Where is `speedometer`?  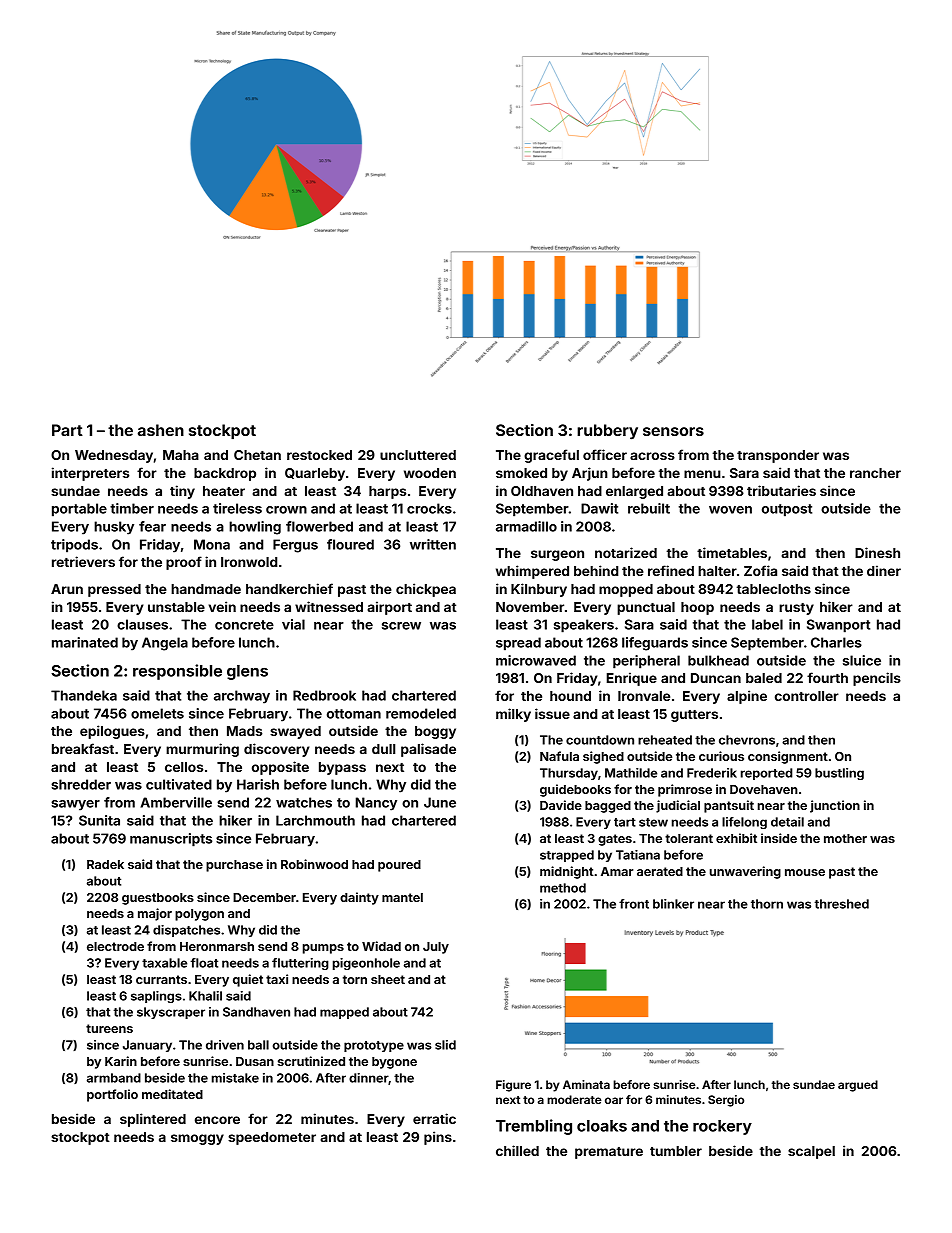
speedometer is located at coordinates (272, 1138).
